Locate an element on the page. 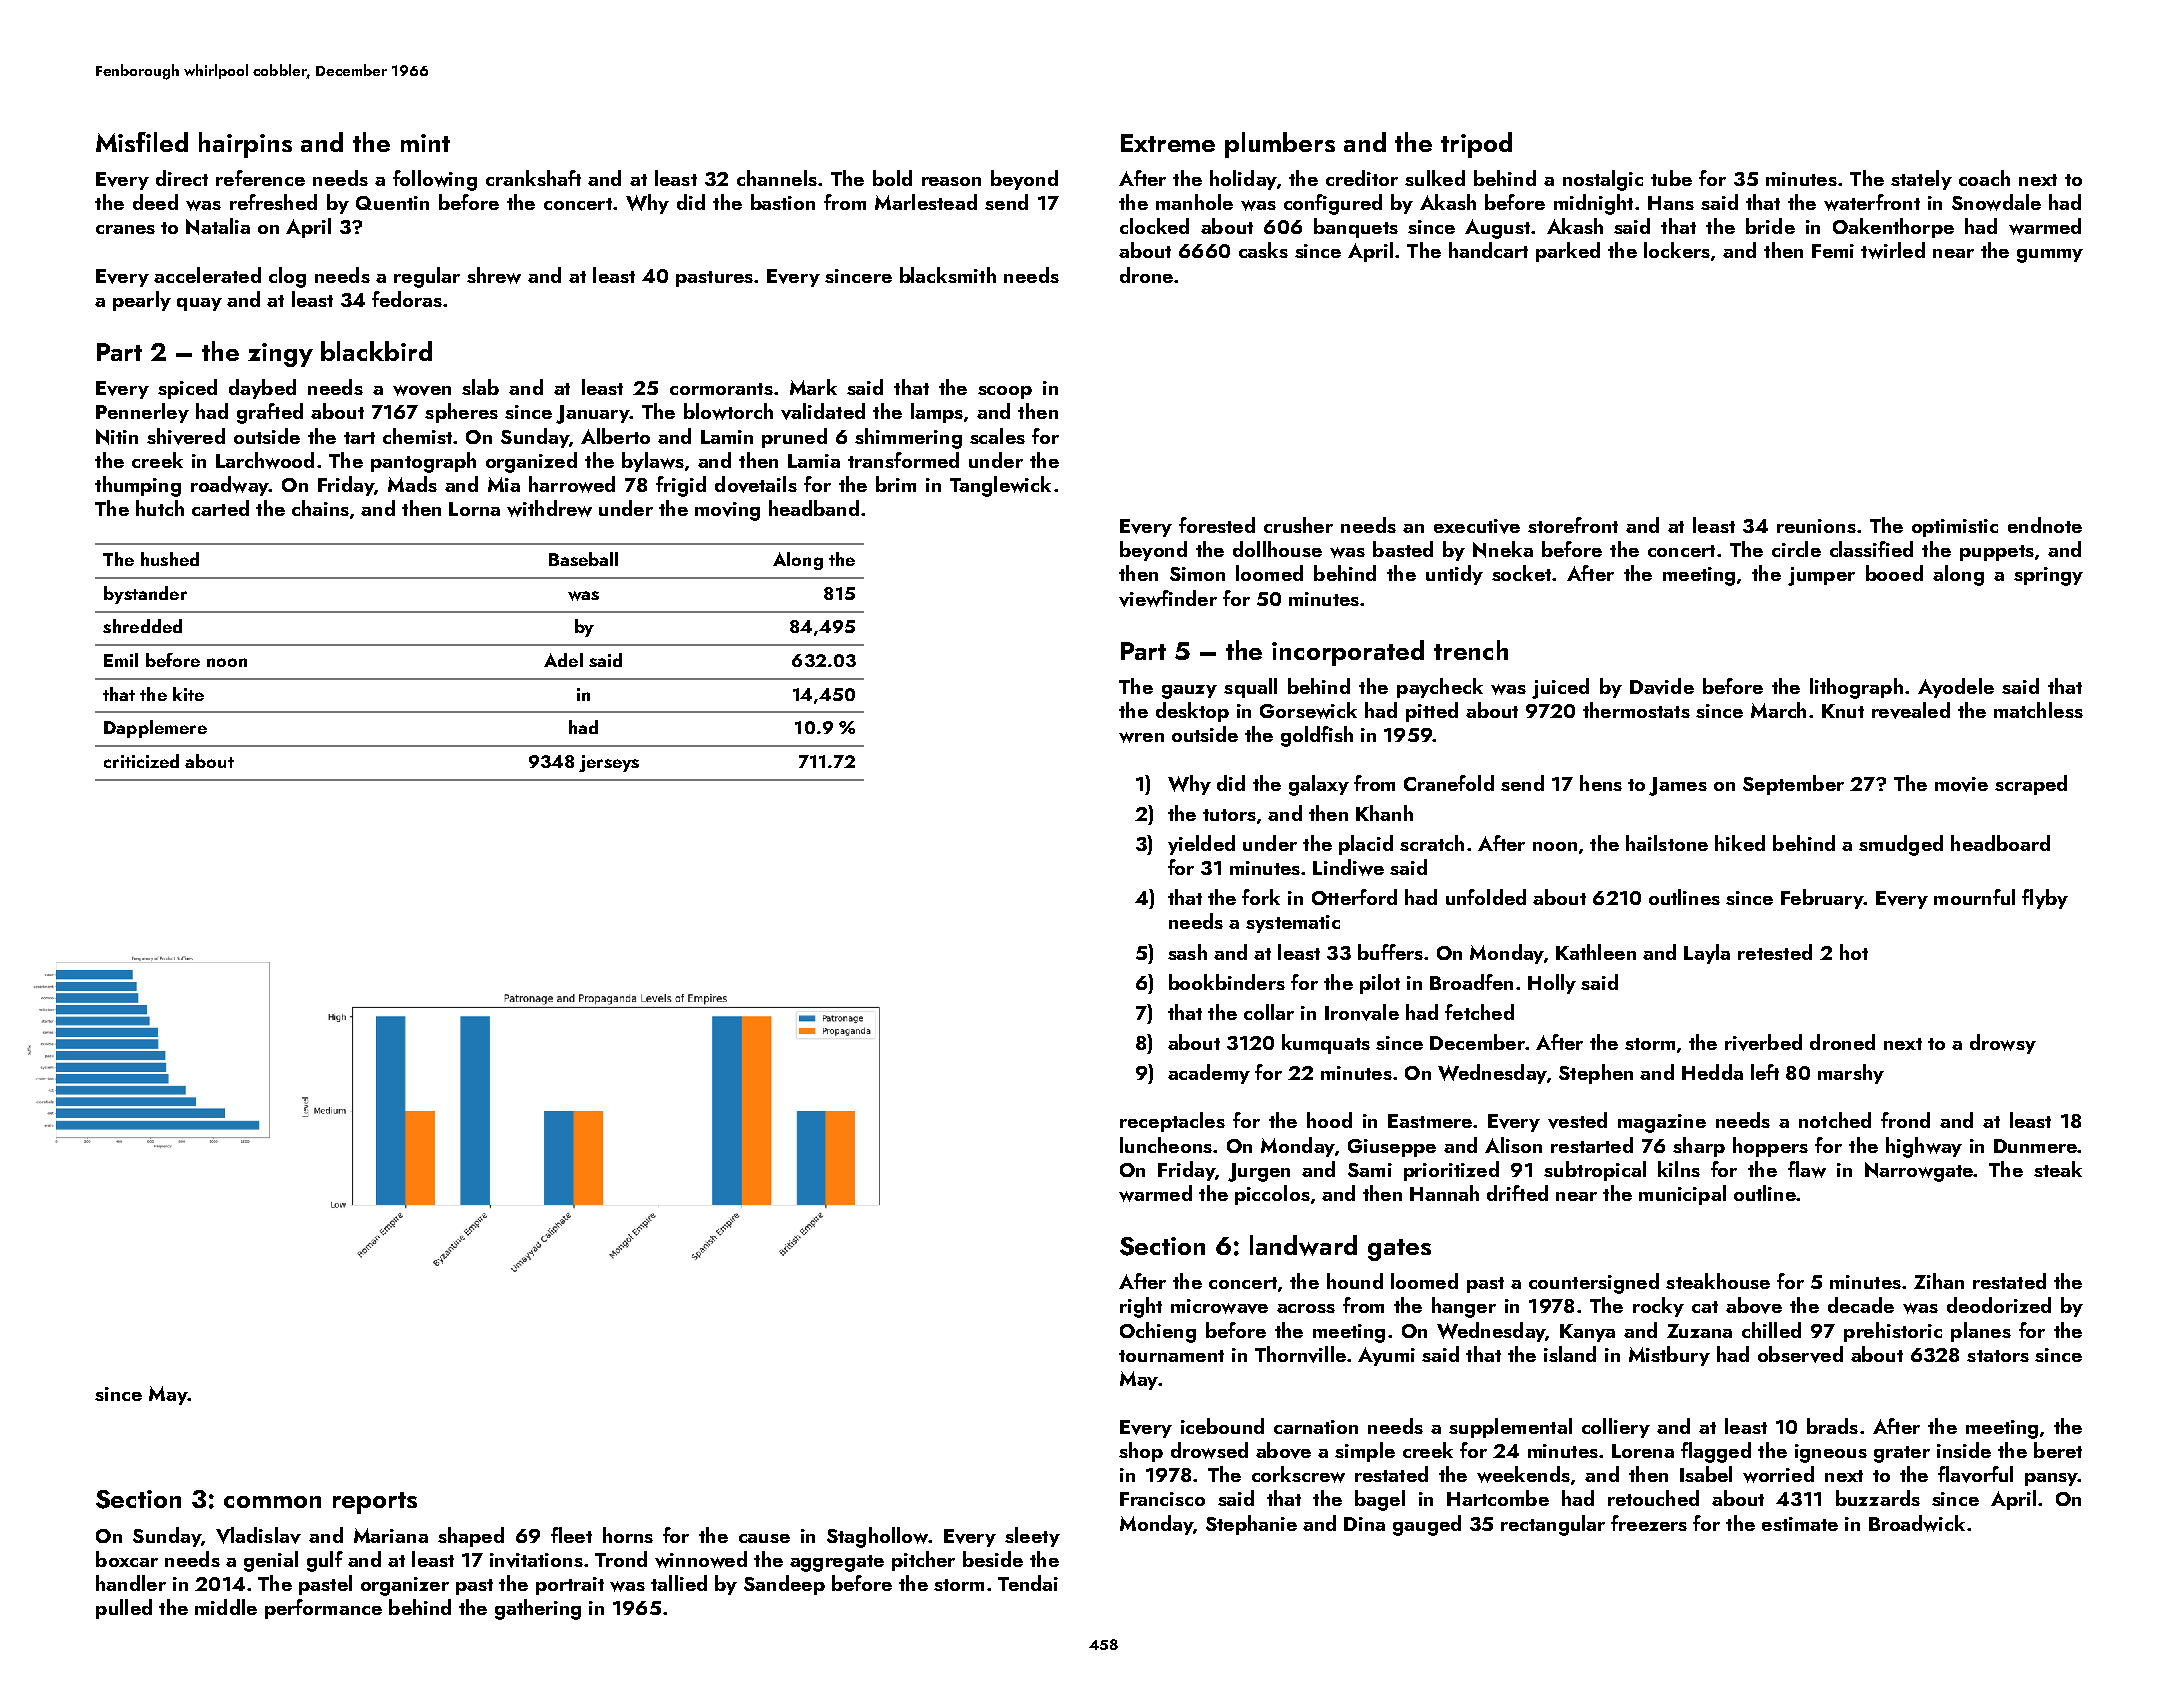  middle is located at coordinates (226, 1607).
